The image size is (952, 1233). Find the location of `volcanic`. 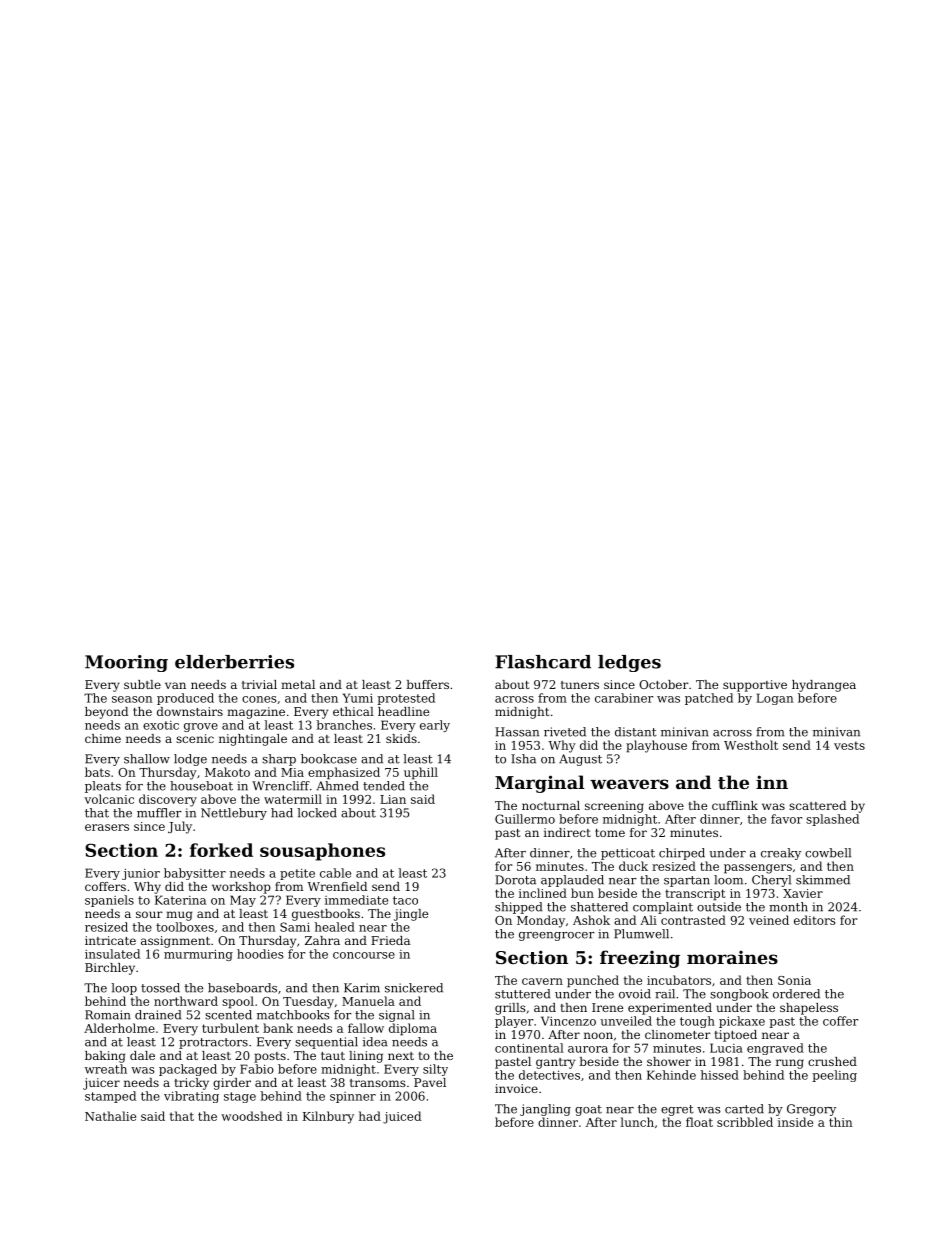

volcanic is located at coordinates (109, 799).
